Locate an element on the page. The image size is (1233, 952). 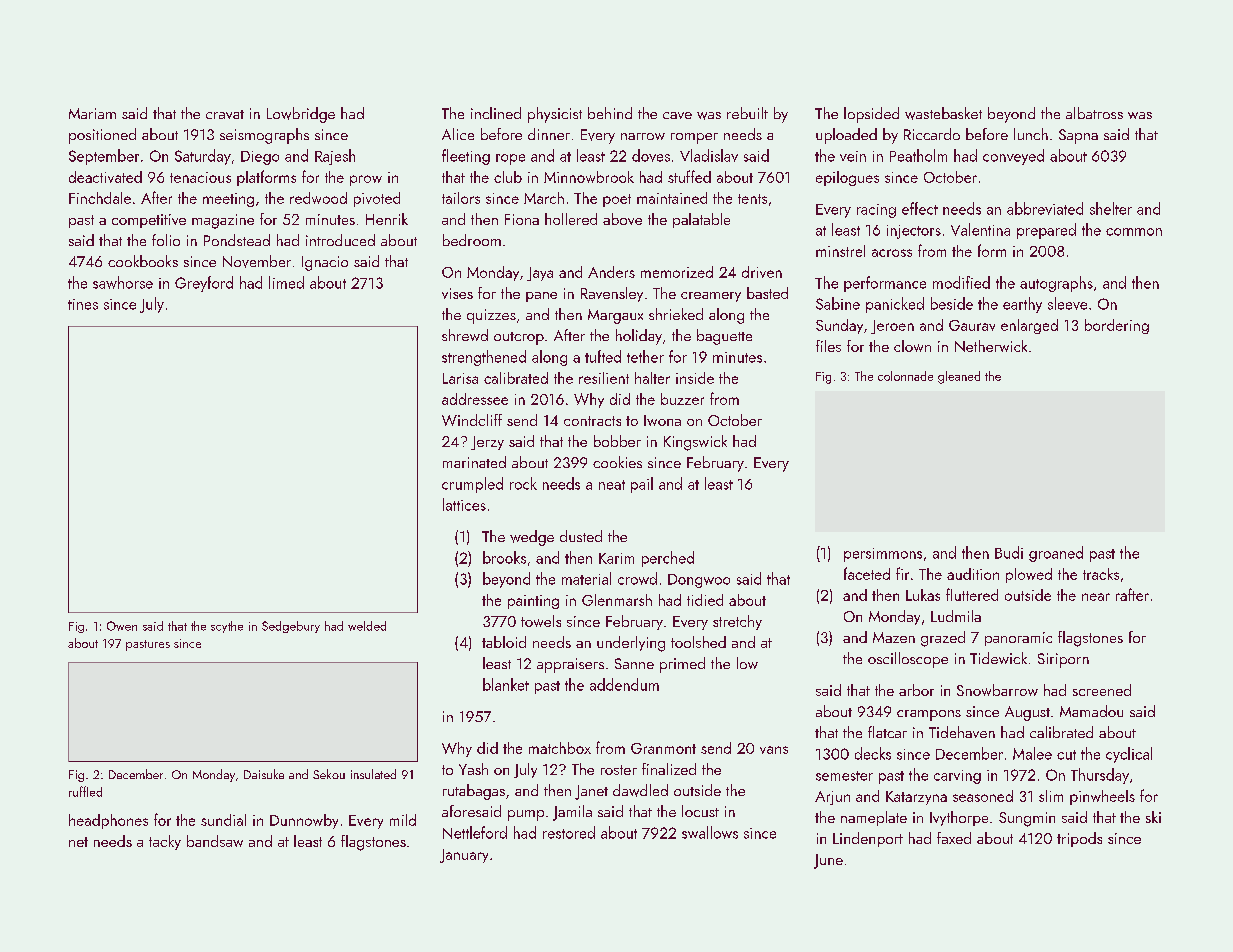
Owen is located at coordinates (122, 626).
